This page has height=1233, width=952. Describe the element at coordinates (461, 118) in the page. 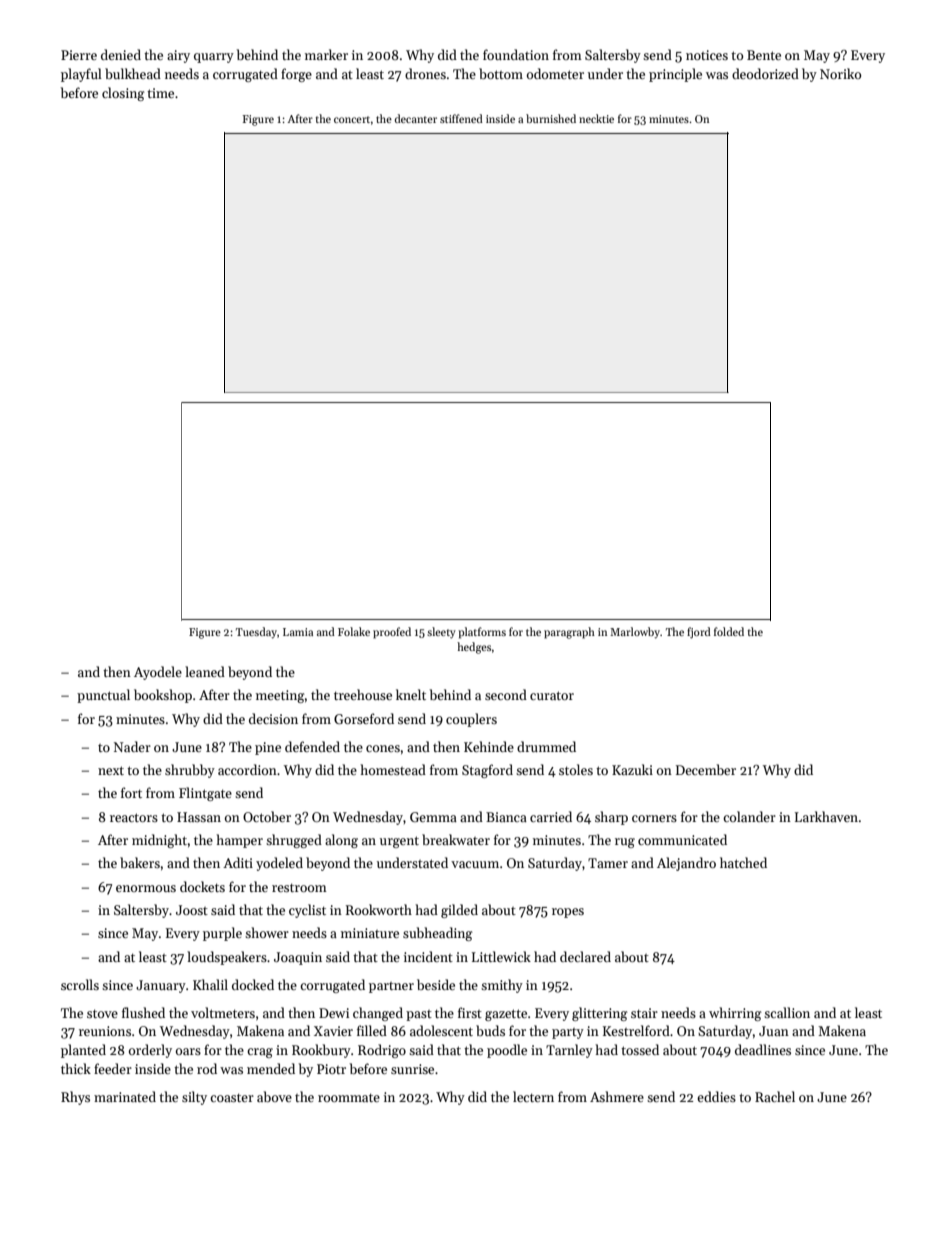

I see `stiffened` at that location.
